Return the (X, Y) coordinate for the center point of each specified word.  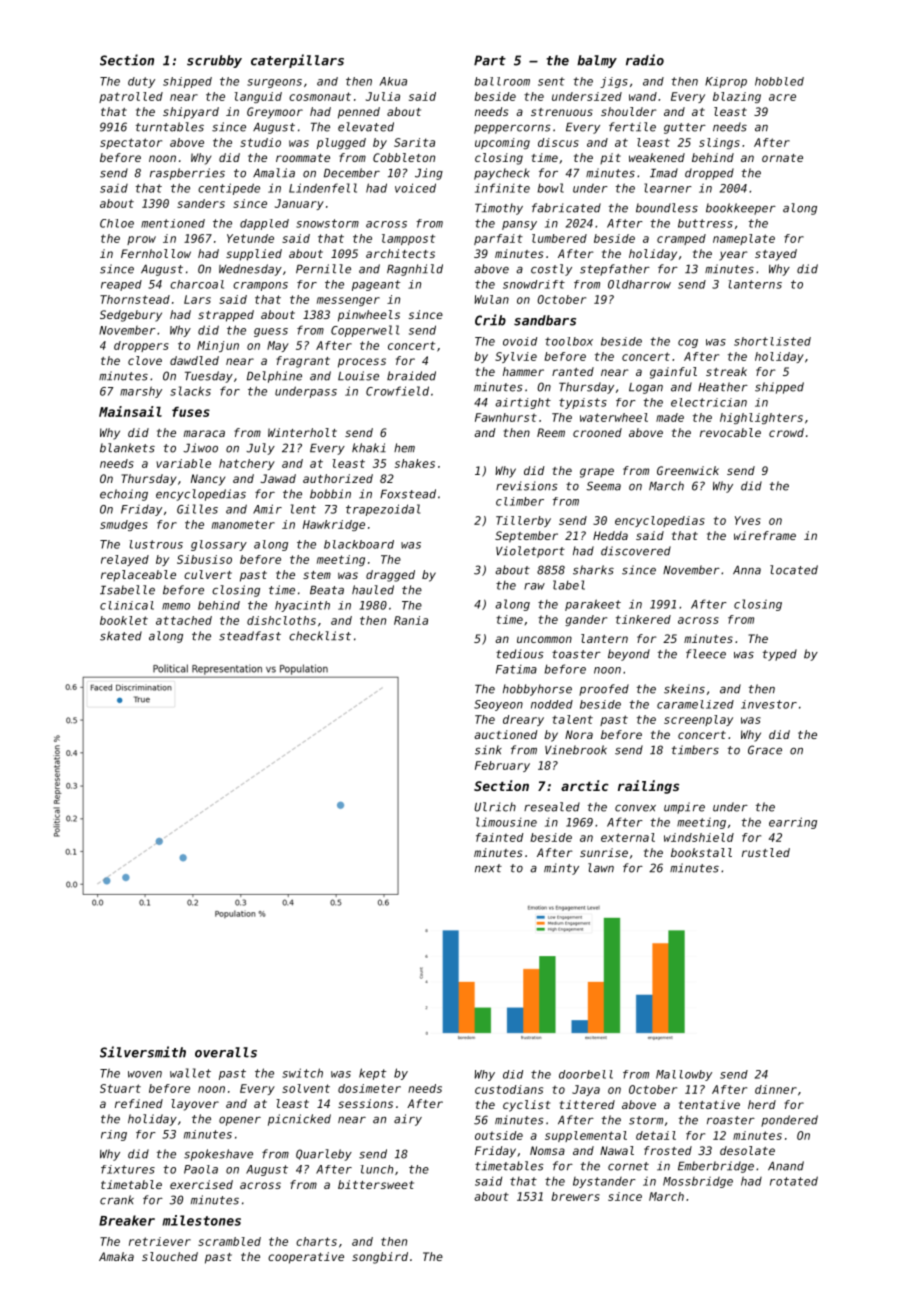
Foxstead (408, 494)
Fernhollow (156, 253)
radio (645, 60)
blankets (127, 448)
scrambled (229, 1241)
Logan (646, 388)
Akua (393, 81)
